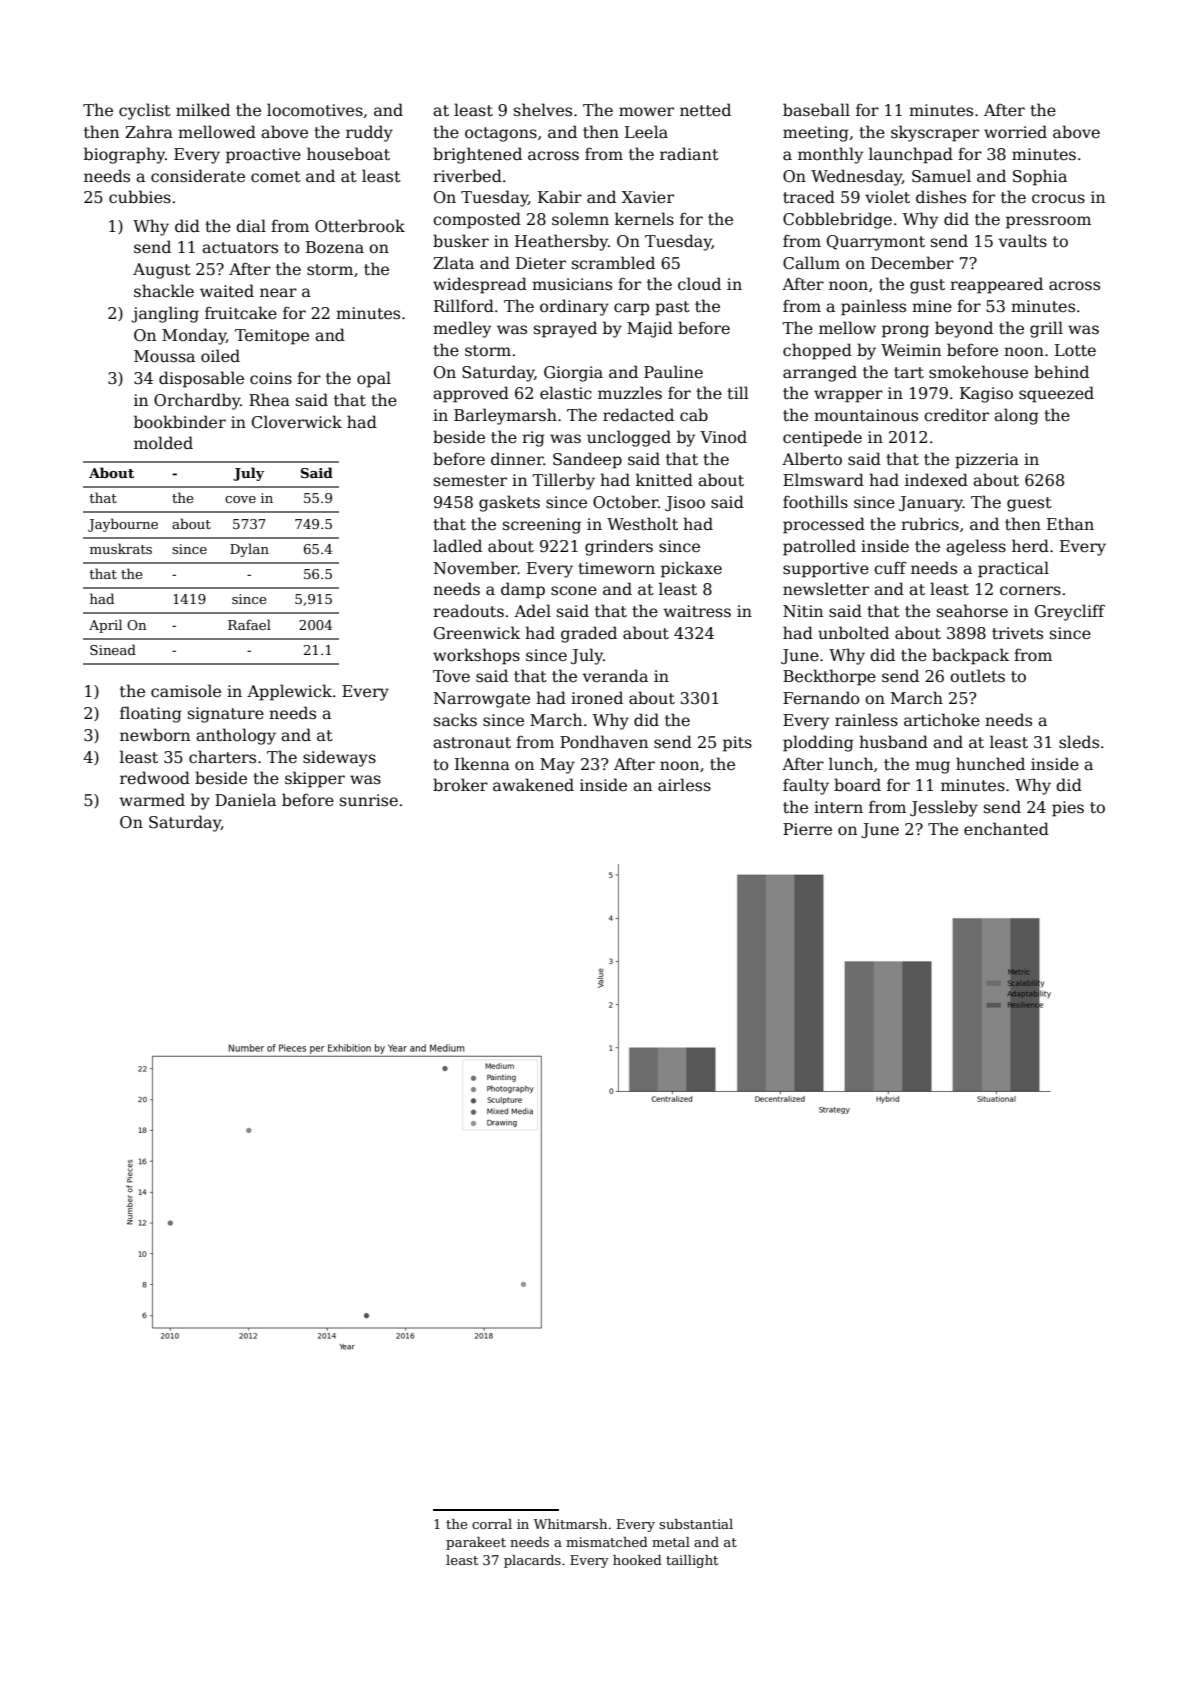  I want to click on corral, so click(492, 1524).
